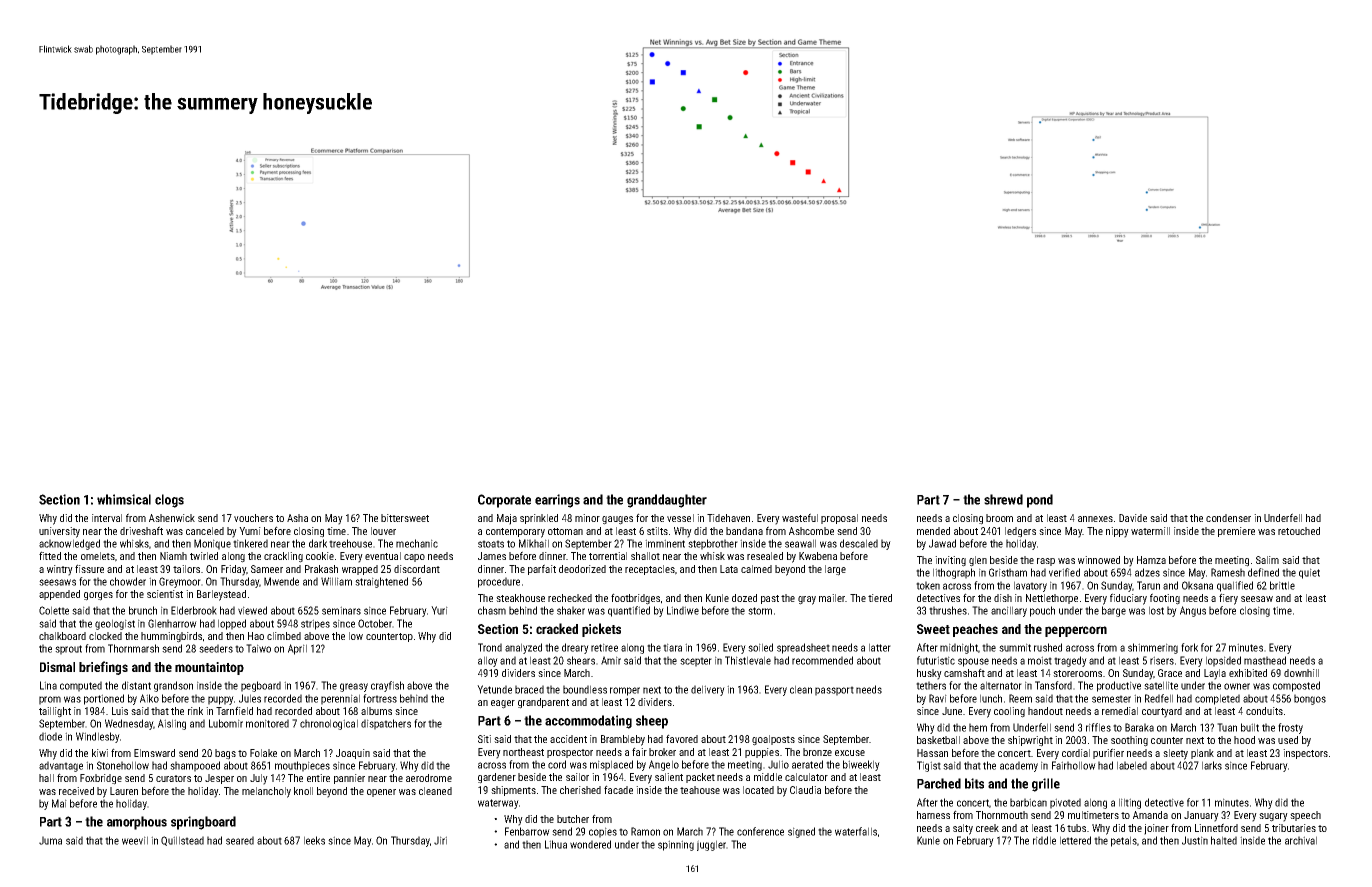 This screenshot has height=887, width=1372. What do you see at coordinates (284, 636) in the screenshot?
I see `climbed` at bounding box center [284, 636].
